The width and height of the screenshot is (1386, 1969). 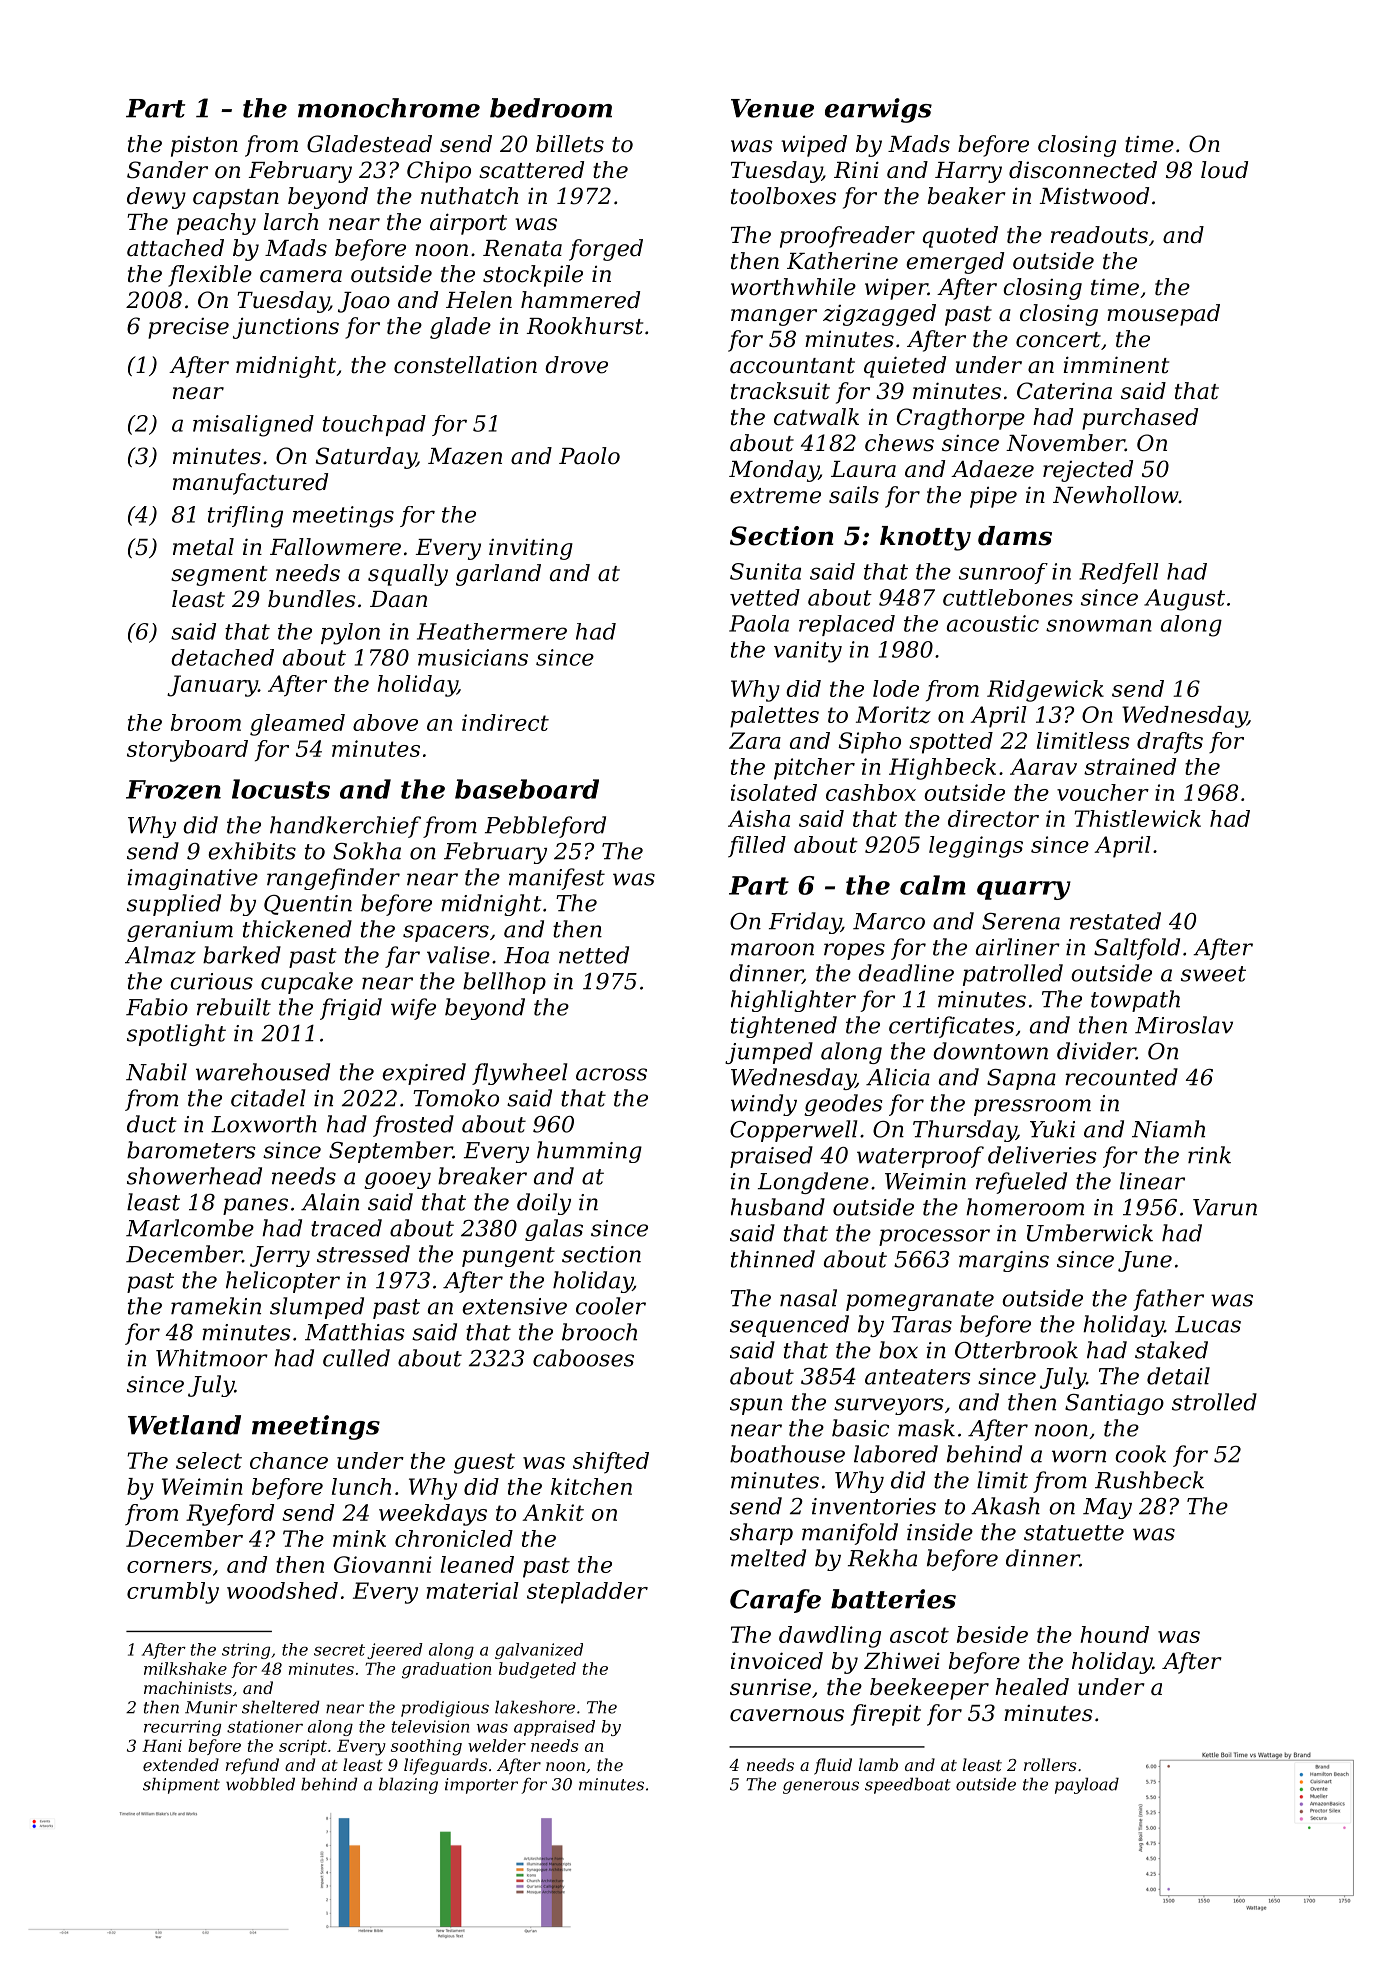 I want to click on towpath, so click(x=1135, y=1001).
